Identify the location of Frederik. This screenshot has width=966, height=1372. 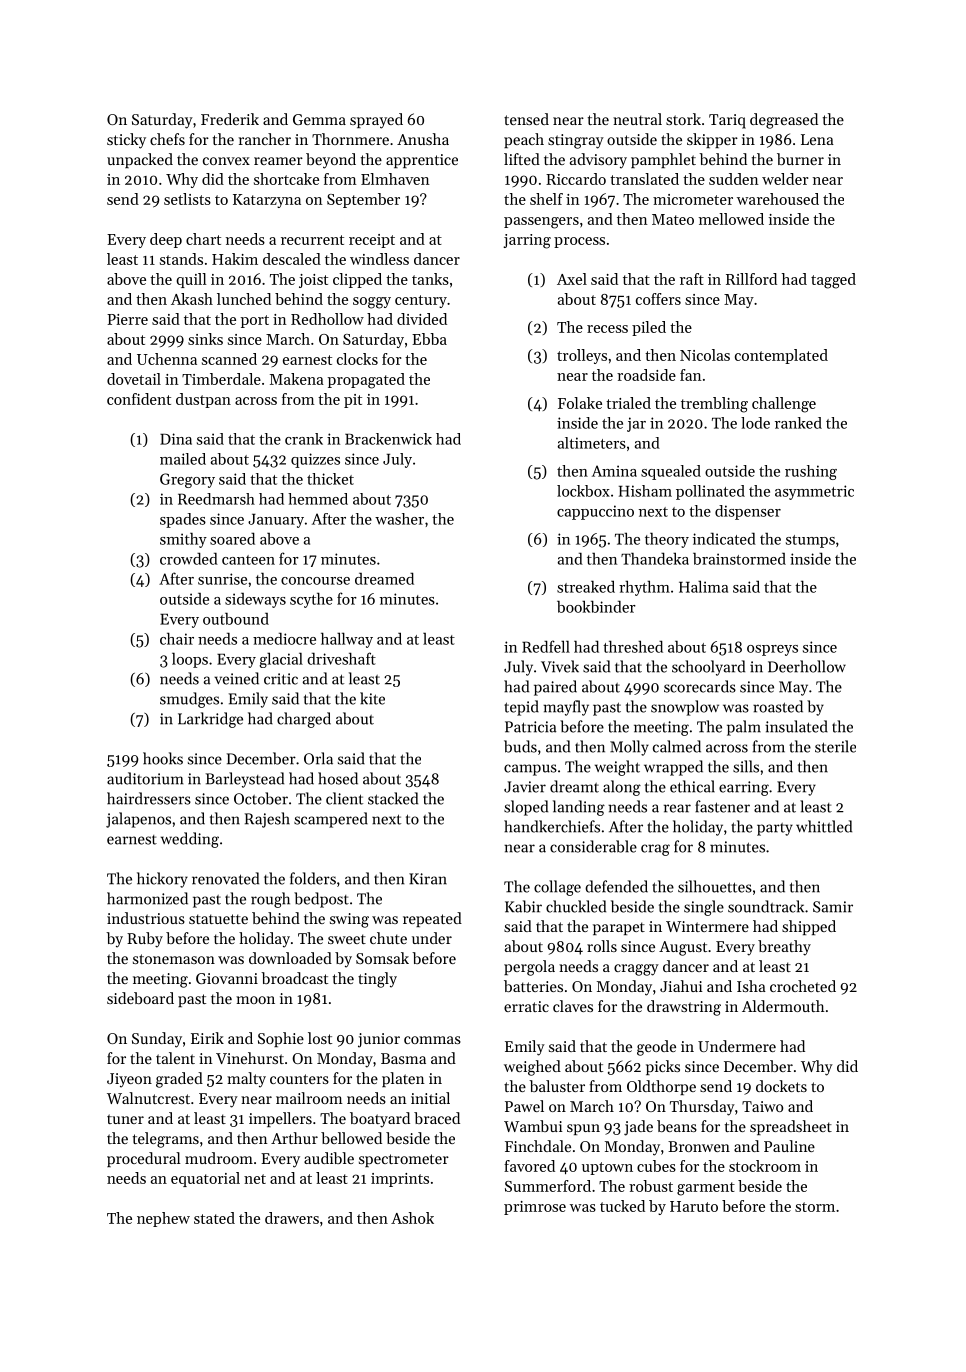
(230, 119).
